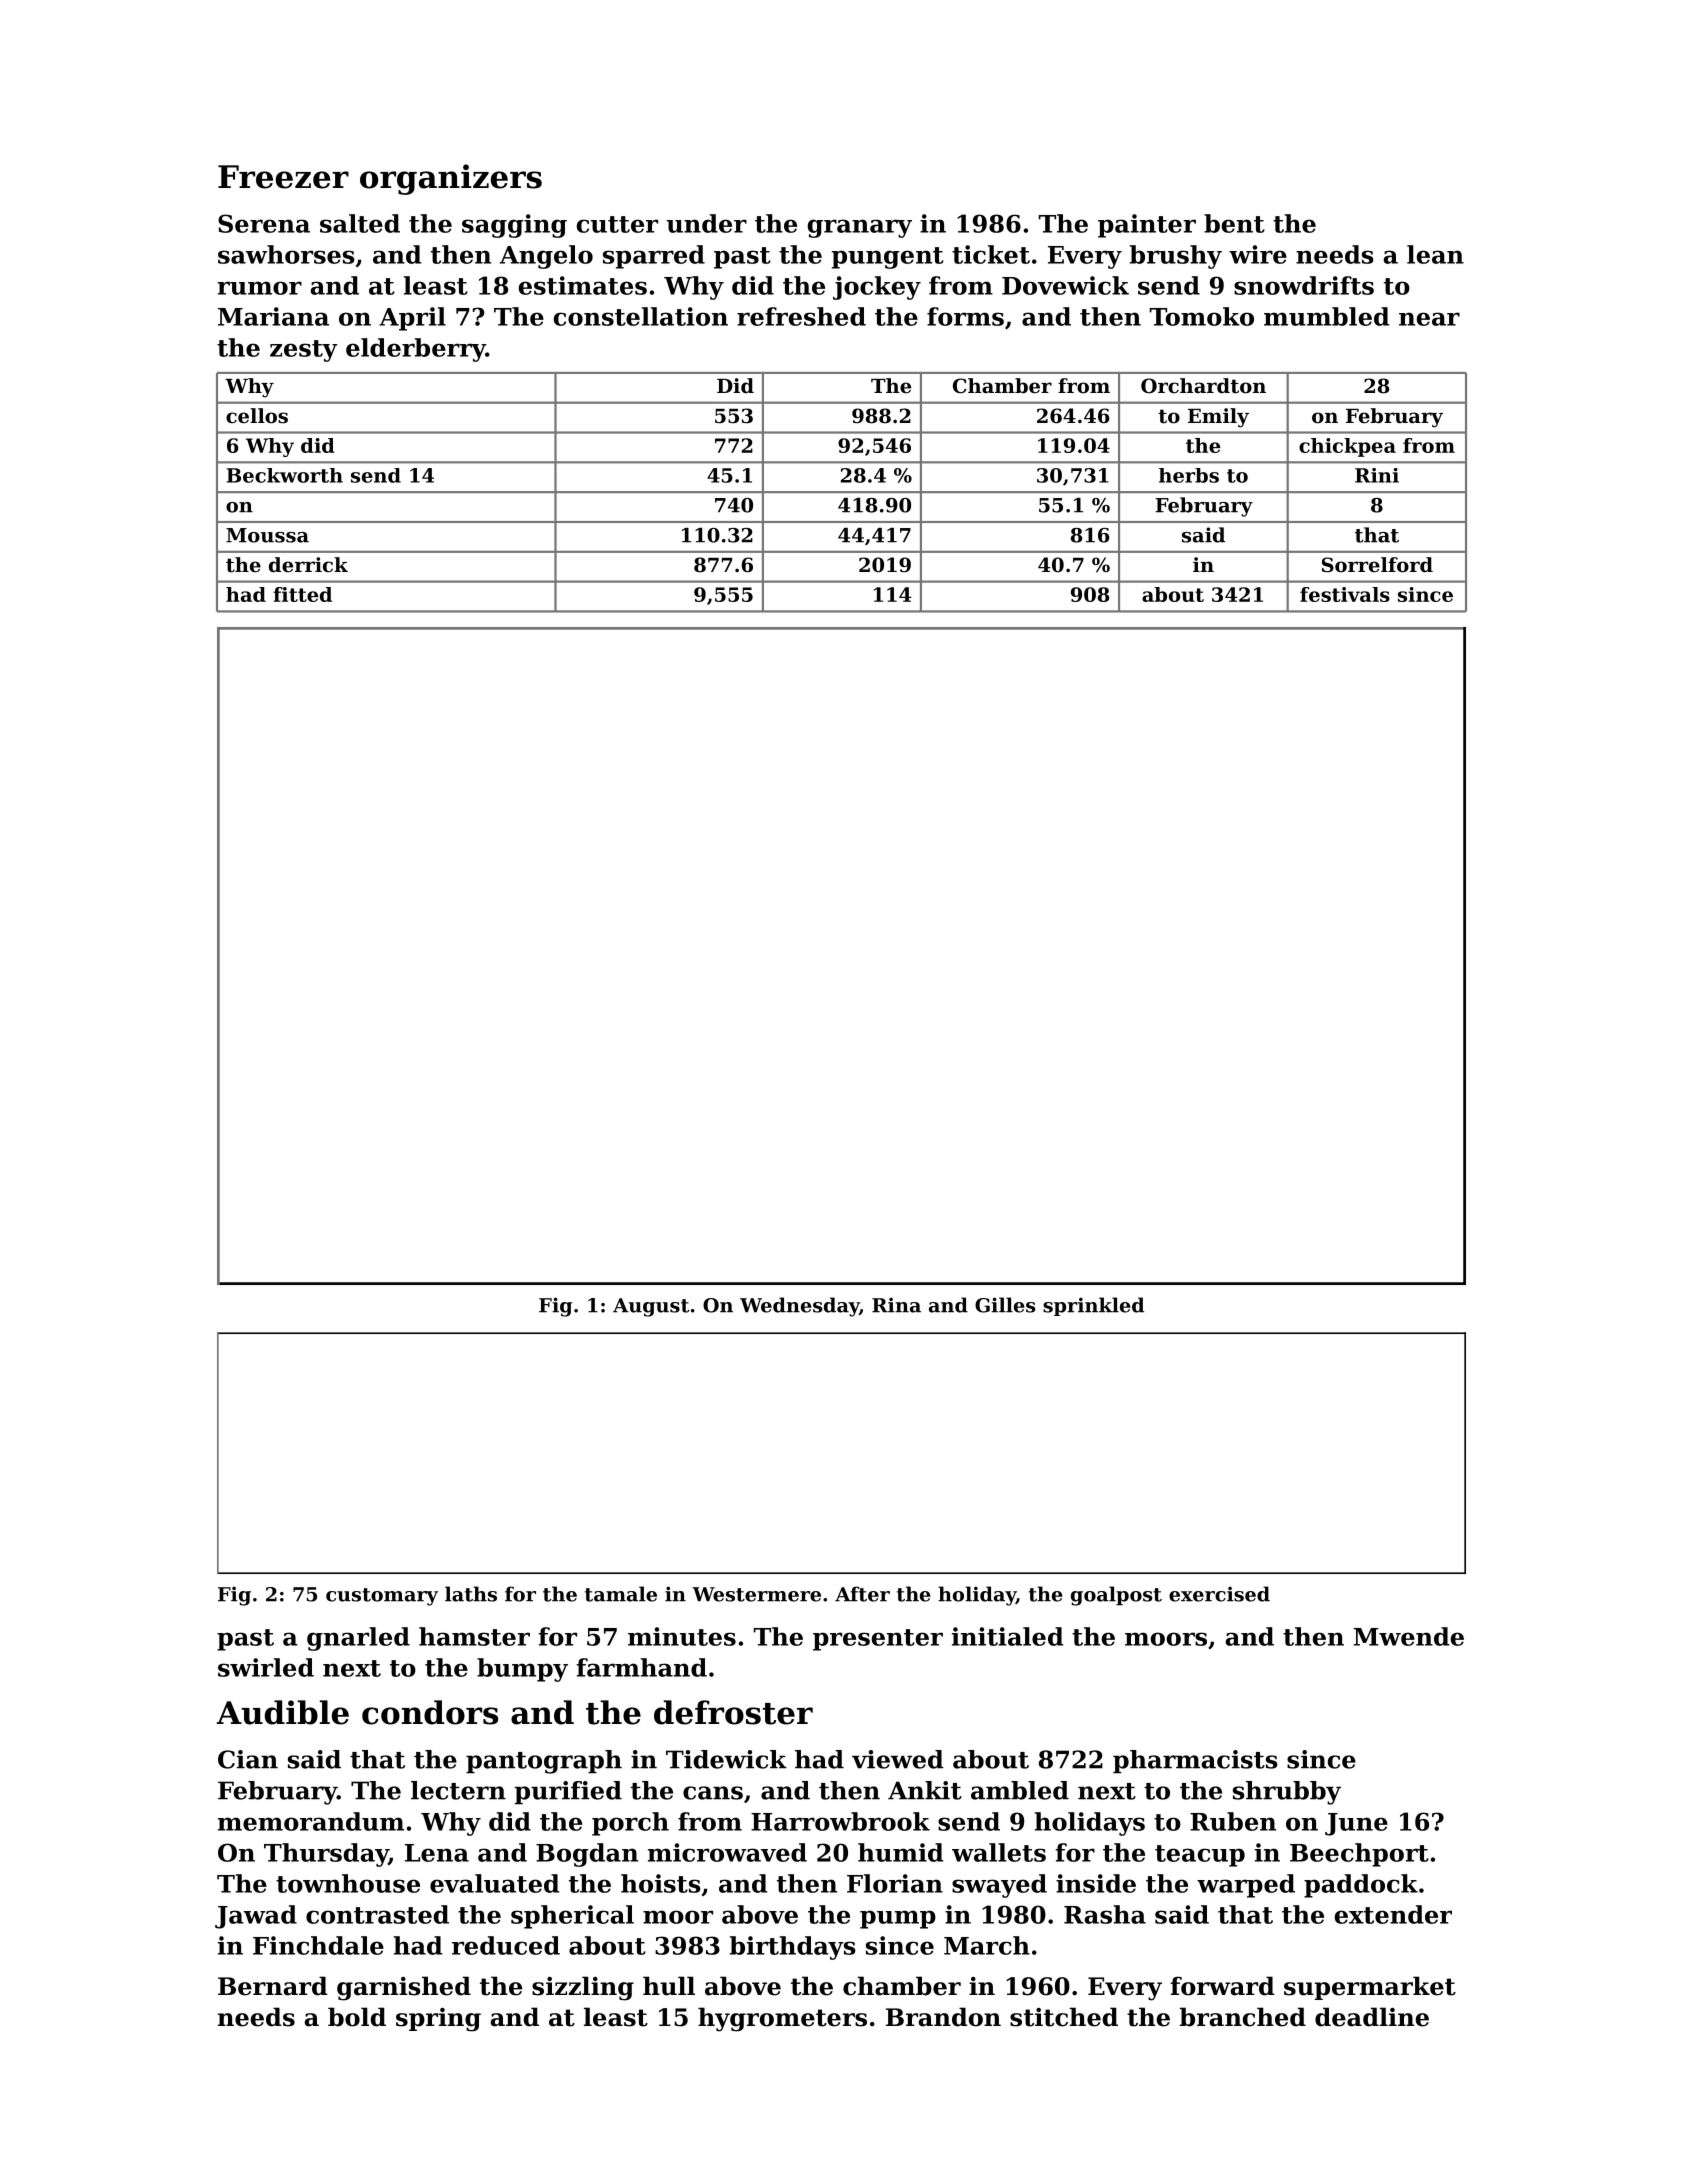 This screenshot has width=1683, height=2178. Describe the element at coordinates (782, 2019) in the screenshot. I see `hygrometers` at that location.
